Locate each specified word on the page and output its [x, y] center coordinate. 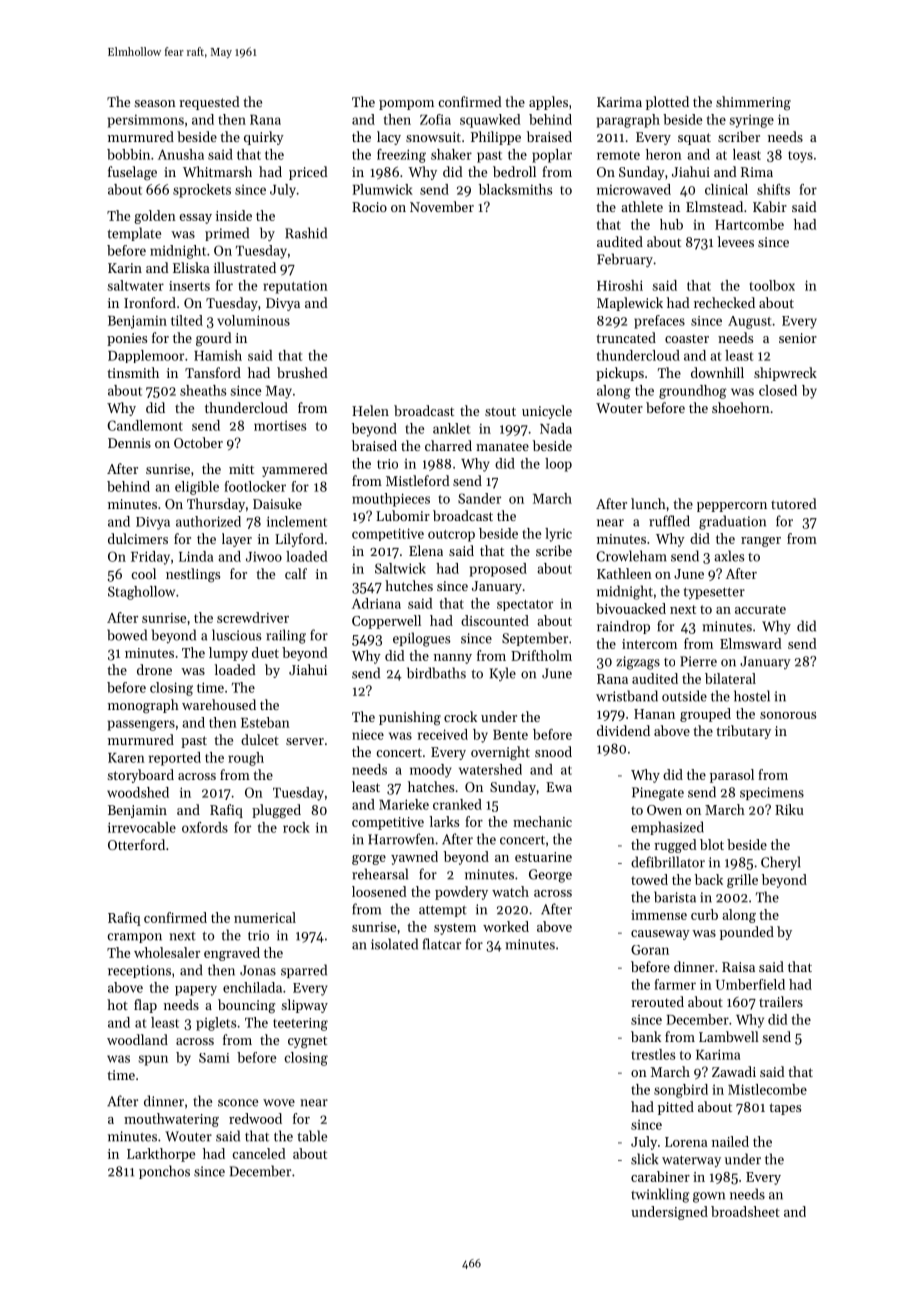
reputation [295, 287]
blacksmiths [516, 189]
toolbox [772, 285]
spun [153, 1060]
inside [234, 215]
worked [506, 926]
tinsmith [133, 372]
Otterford [136, 844]
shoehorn [741, 407]
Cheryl [781, 863]
